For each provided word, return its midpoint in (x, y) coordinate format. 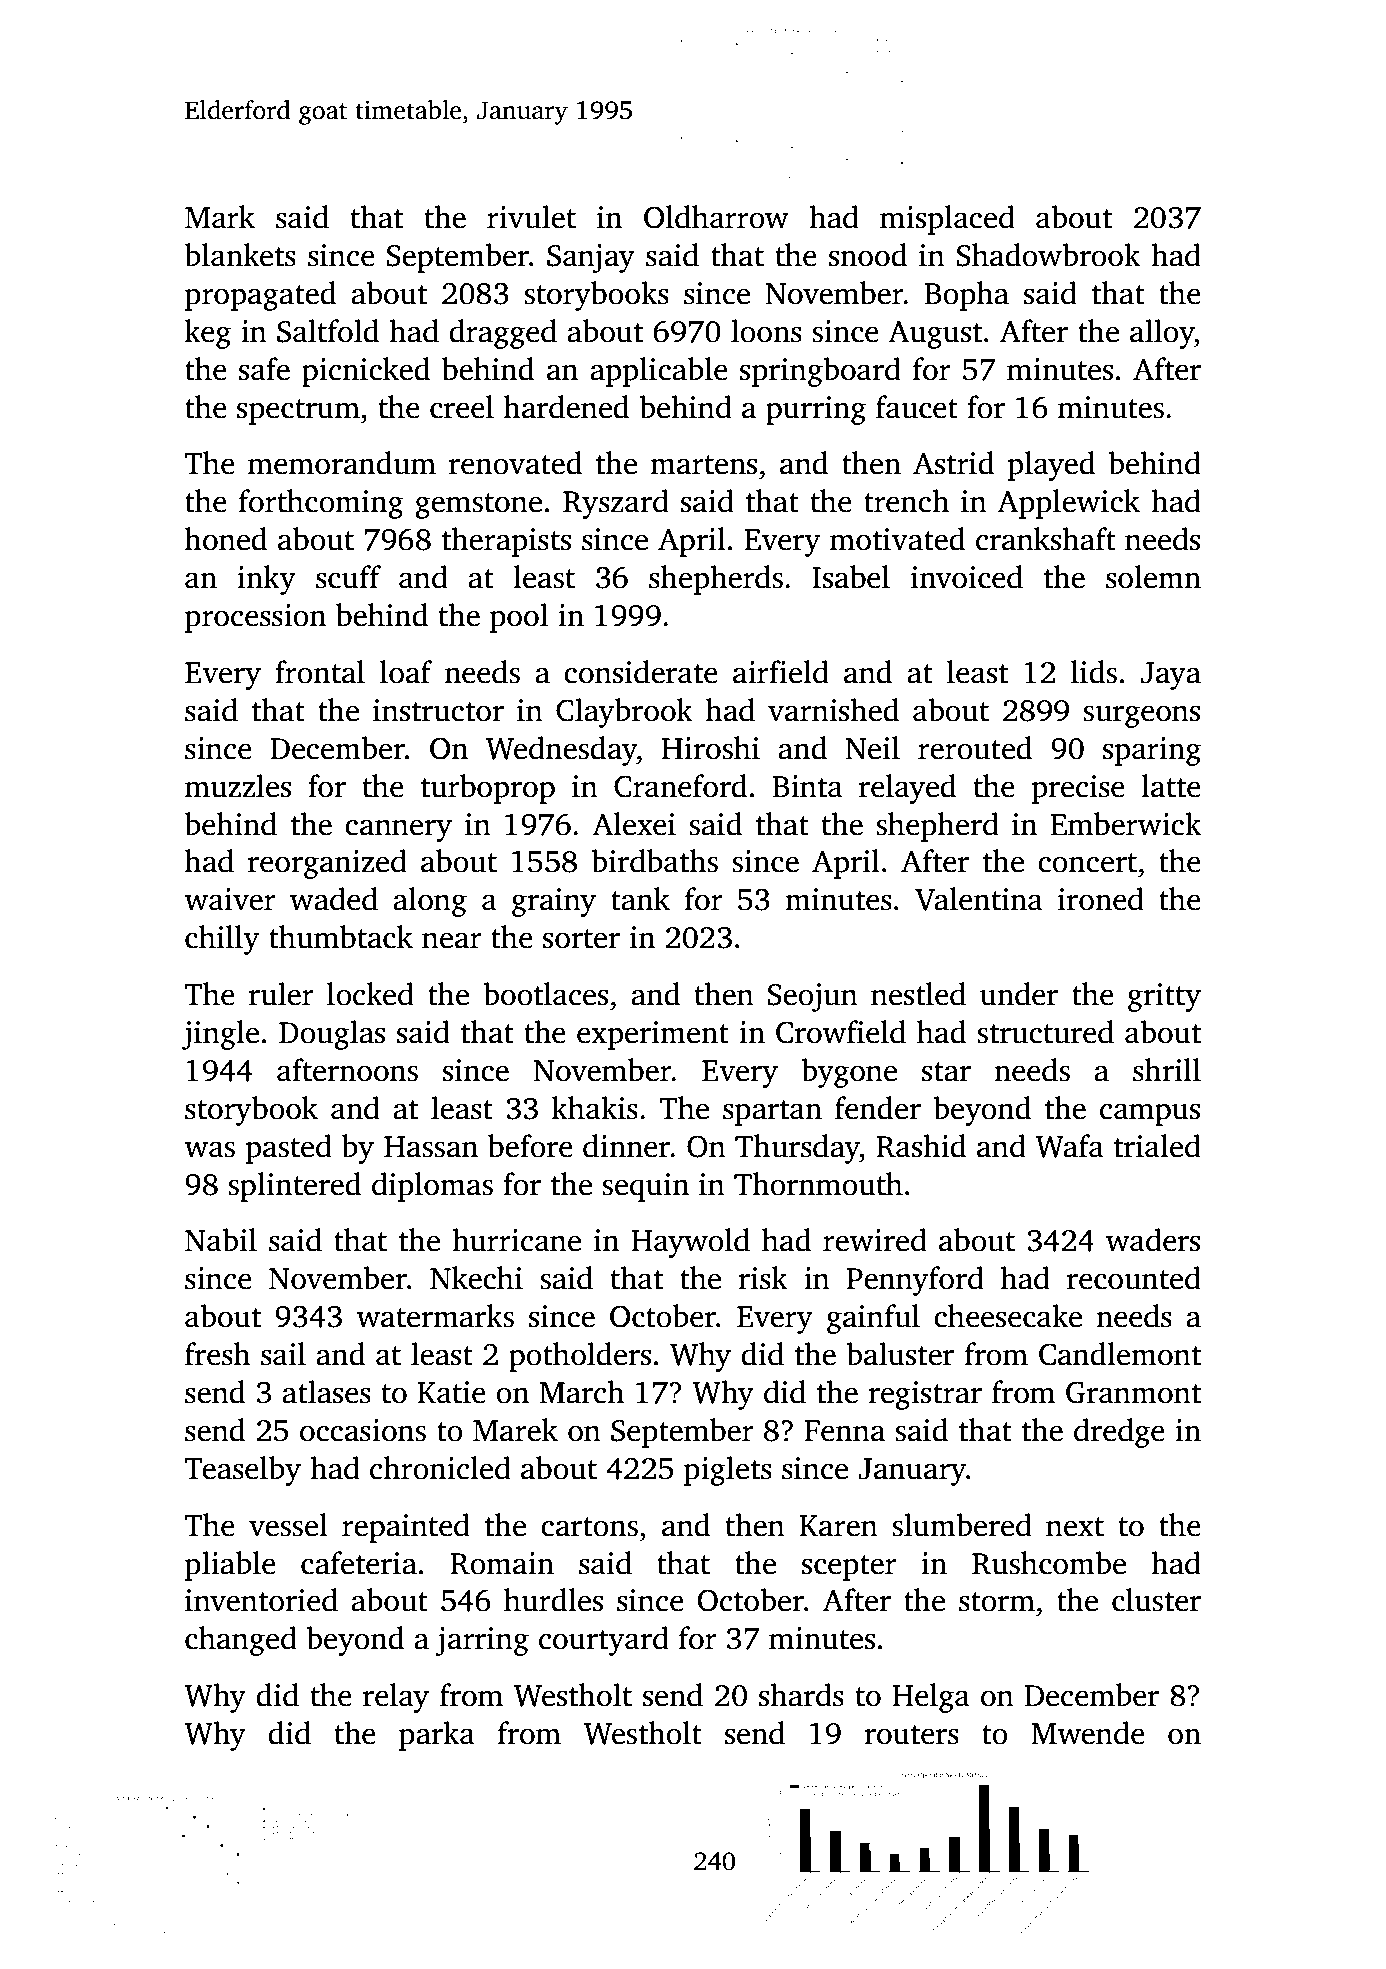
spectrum (298, 412)
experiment (653, 1035)
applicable (659, 372)
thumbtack (341, 937)
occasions (363, 1430)
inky (266, 580)
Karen (838, 1526)
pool (519, 618)
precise (1078, 789)
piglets (728, 1471)
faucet (917, 407)
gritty (1164, 997)
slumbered (962, 1525)
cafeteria (359, 1563)
